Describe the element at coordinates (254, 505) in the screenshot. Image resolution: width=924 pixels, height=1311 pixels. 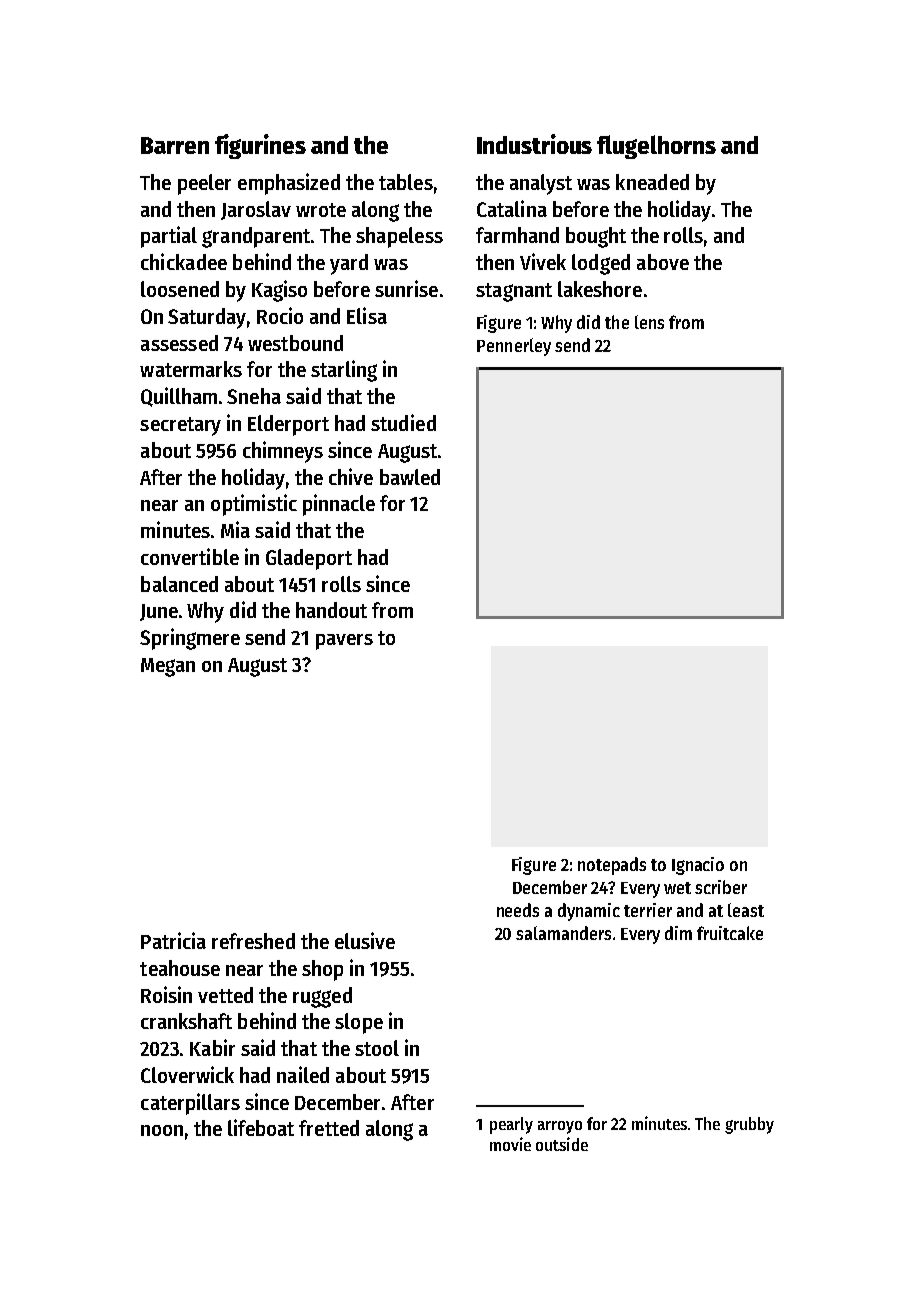
I see `optimistic` at that location.
